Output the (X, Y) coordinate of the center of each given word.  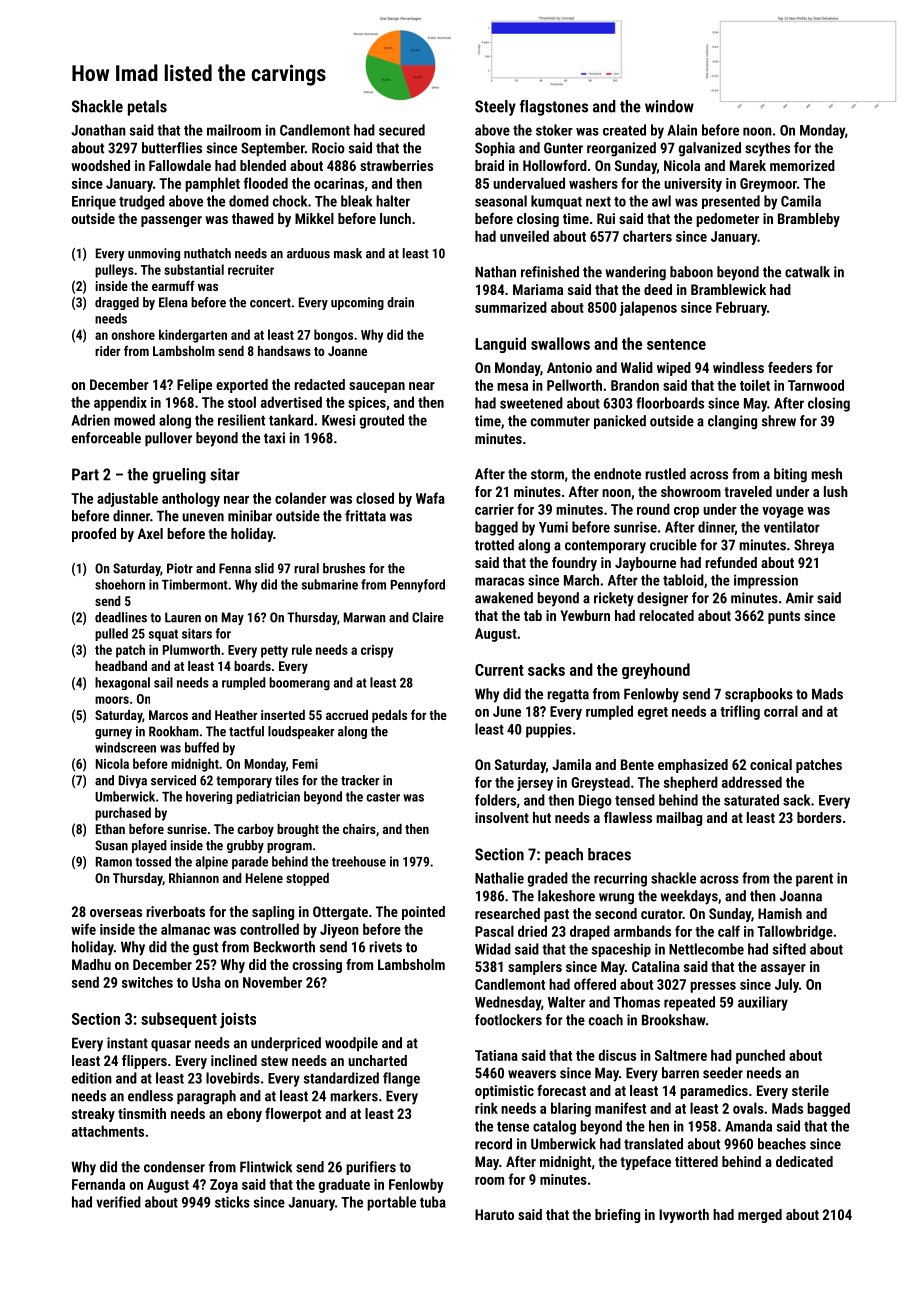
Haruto (494, 1214)
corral (781, 711)
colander (300, 498)
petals (147, 108)
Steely (495, 108)
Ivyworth (684, 1216)
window (669, 106)
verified (118, 1202)
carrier (494, 509)
